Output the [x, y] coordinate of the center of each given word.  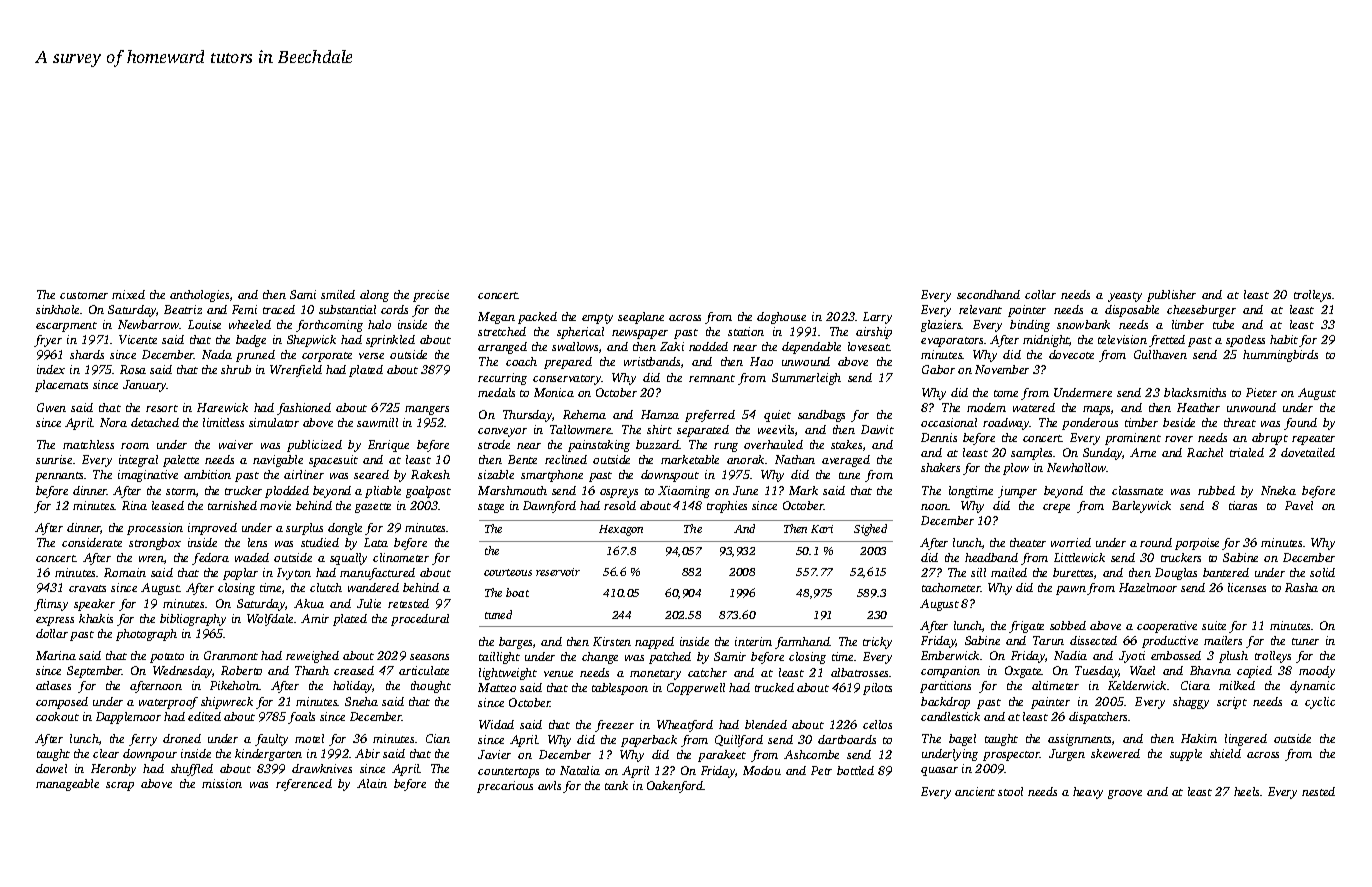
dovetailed [1308, 452]
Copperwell [696, 689]
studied [320, 542]
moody [1317, 672]
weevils [776, 429]
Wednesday [183, 672]
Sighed [870, 530]
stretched [502, 331]
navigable [278, 461]
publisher [1171, 296]
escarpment [66, 327]
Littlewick [1079, 557]
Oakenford [675, 787]
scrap [120, 786]
